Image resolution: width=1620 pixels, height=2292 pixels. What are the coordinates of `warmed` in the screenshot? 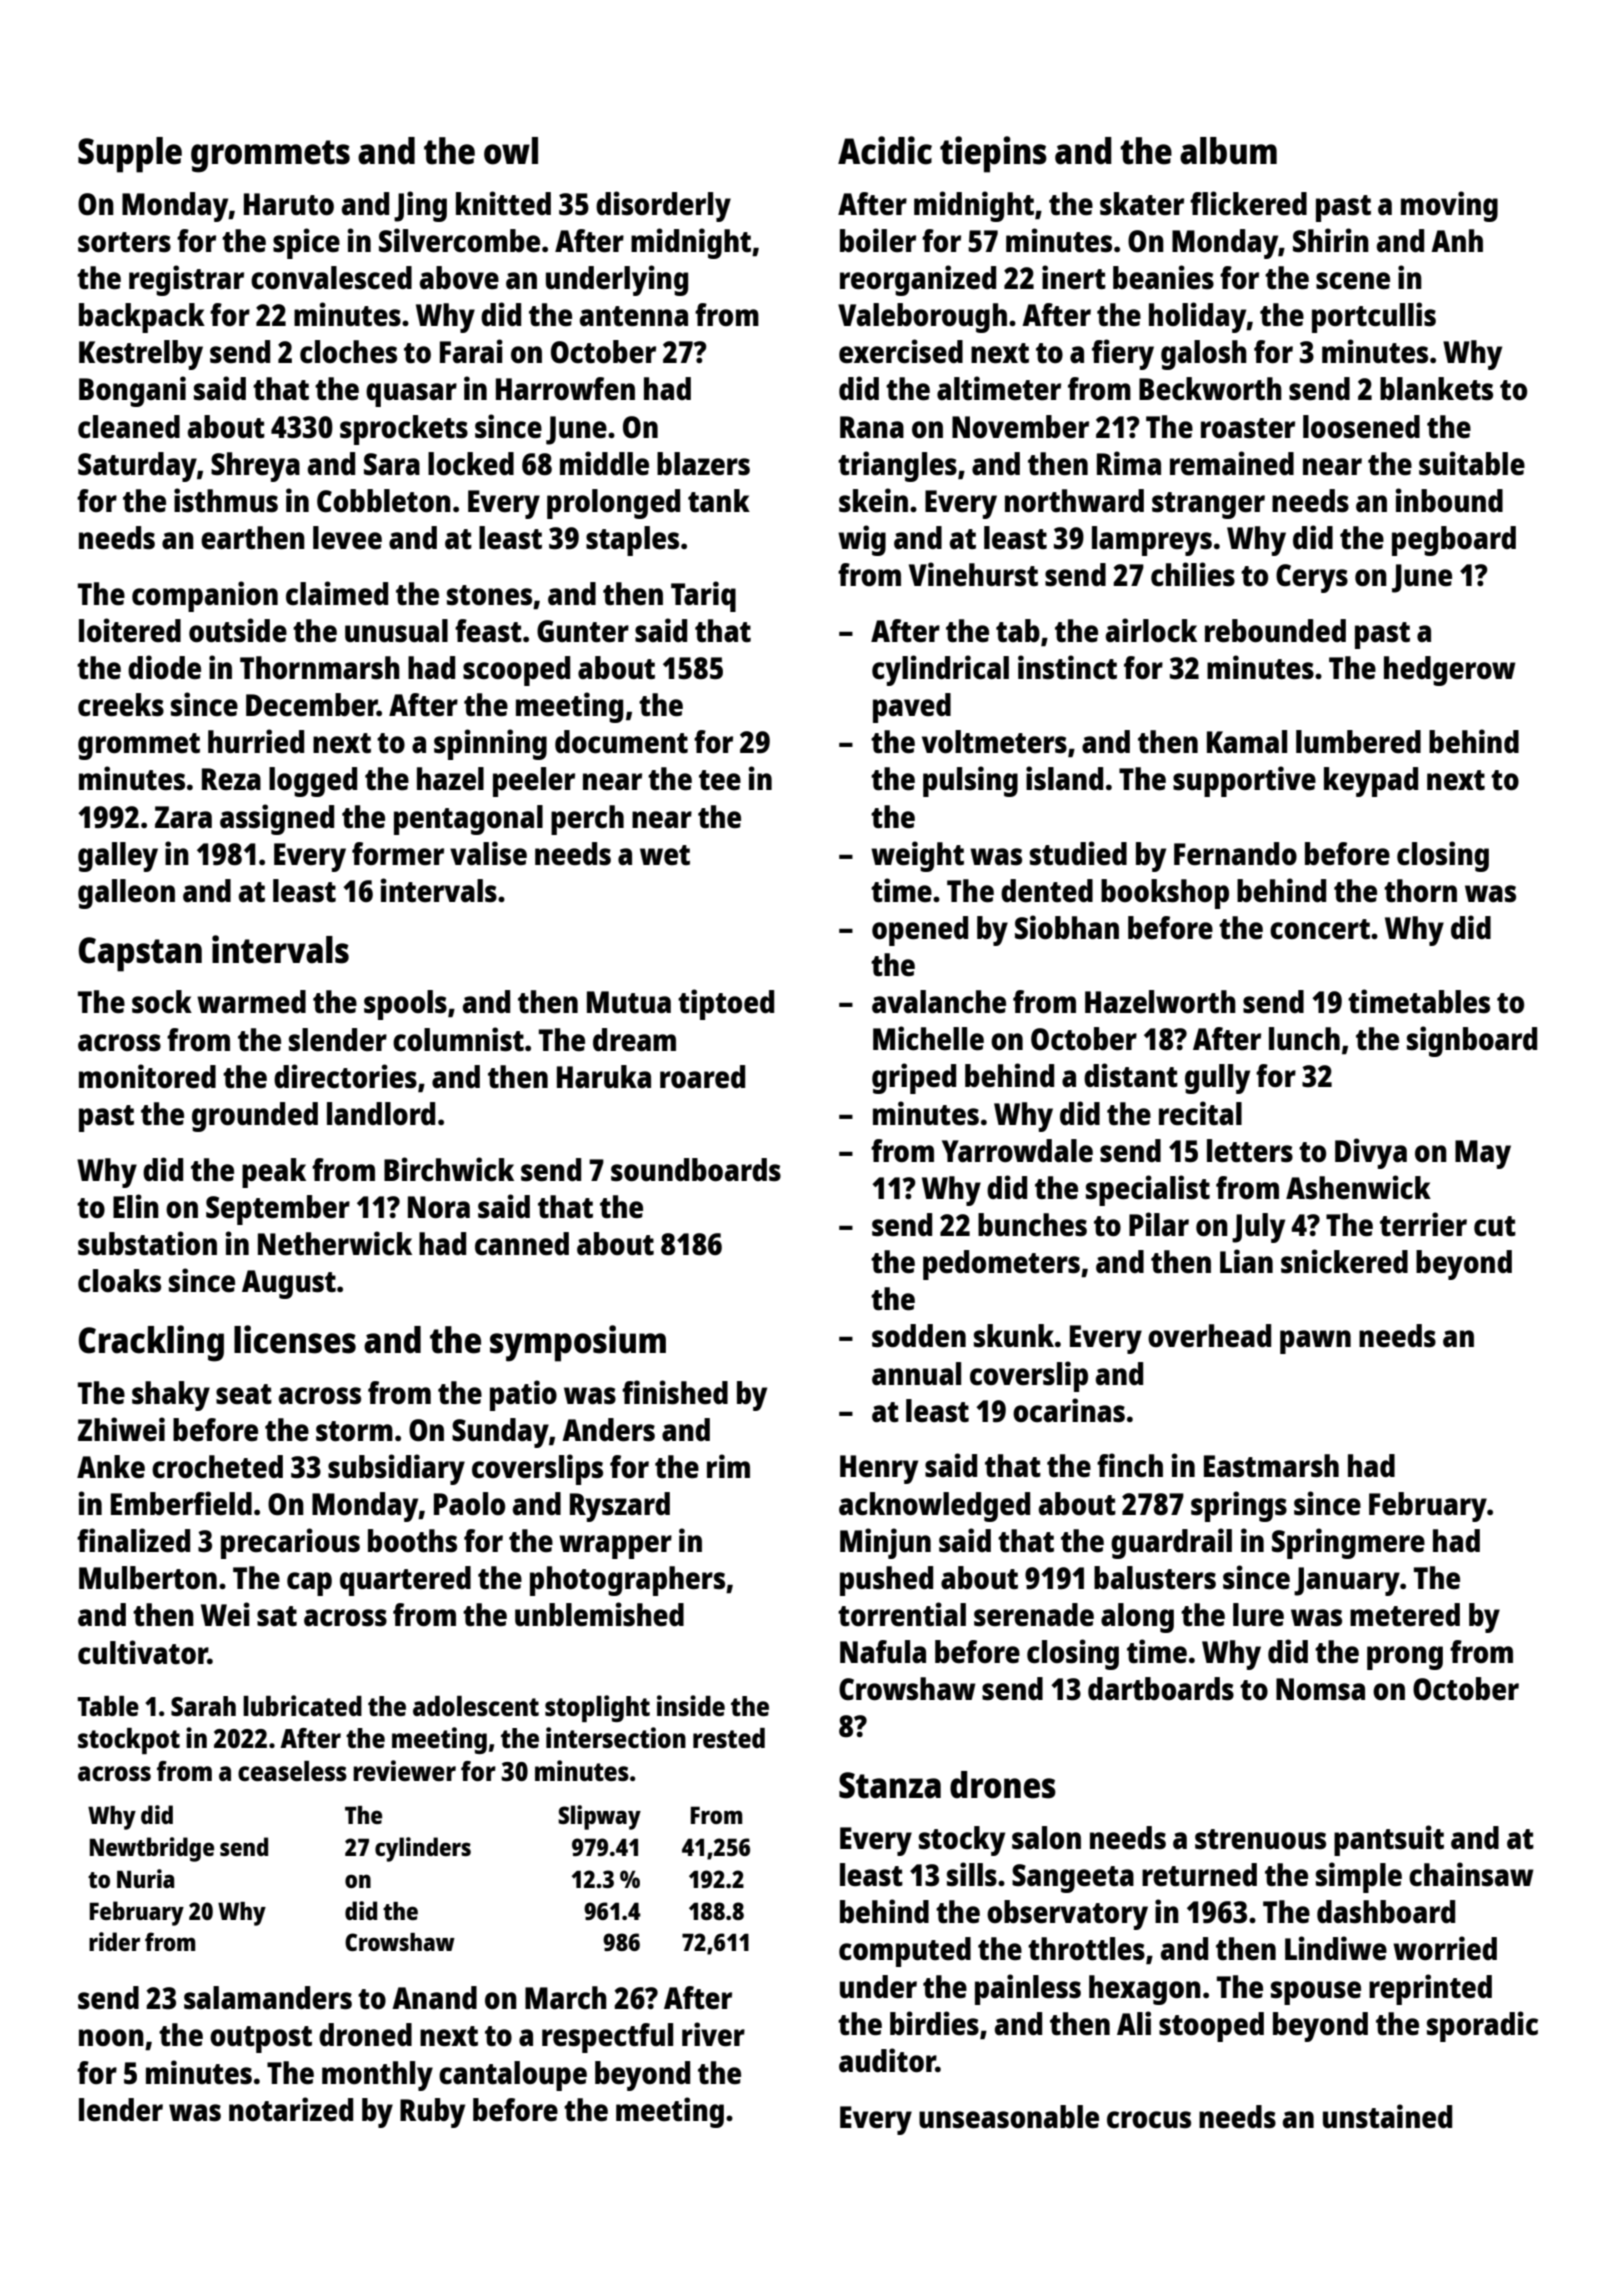 It's located at (251, 1001).
